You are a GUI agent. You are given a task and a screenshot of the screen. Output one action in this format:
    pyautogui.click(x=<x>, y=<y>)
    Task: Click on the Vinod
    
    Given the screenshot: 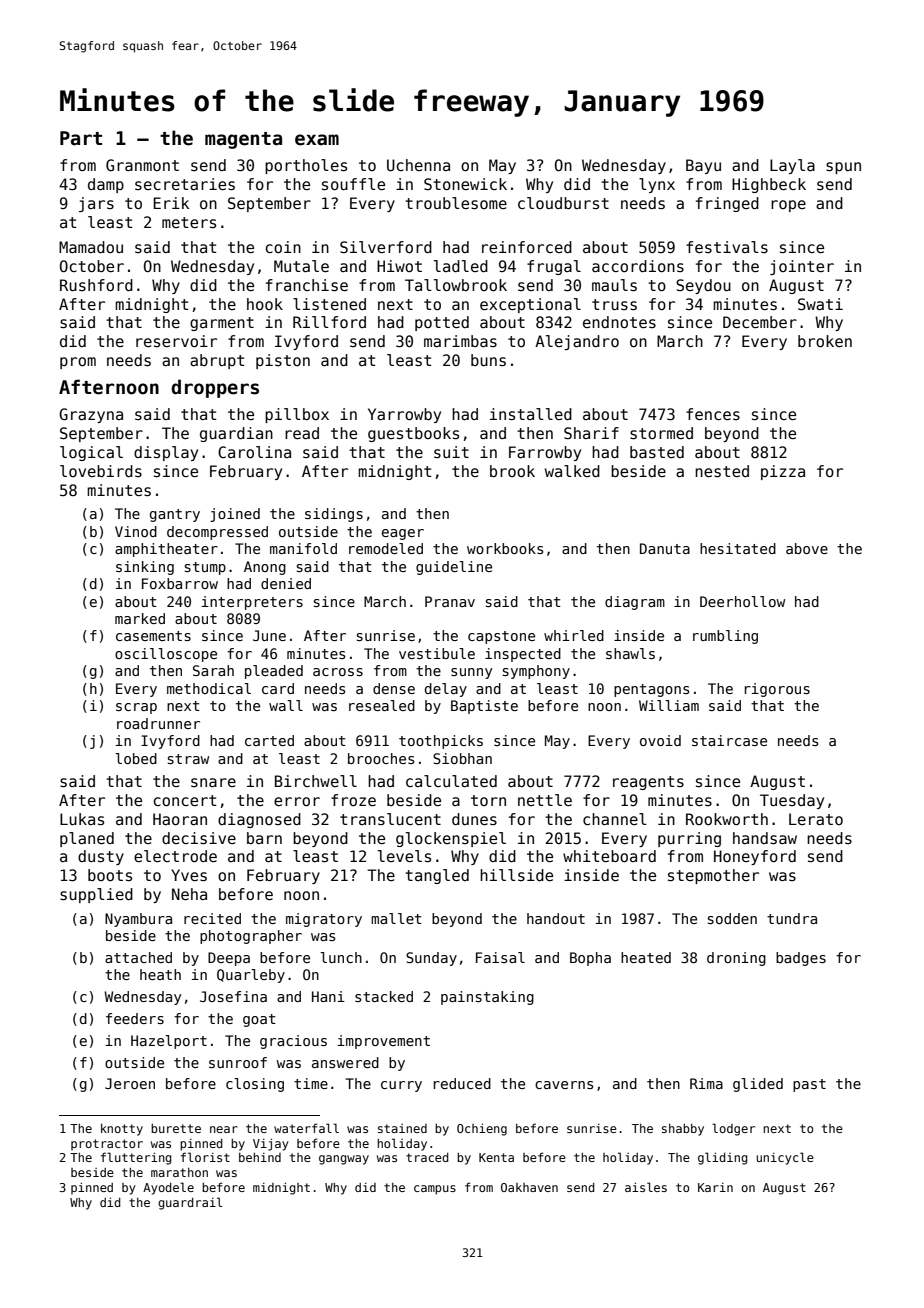 What is the action you would take?
    pyautogui.click(x=136, y=531)
